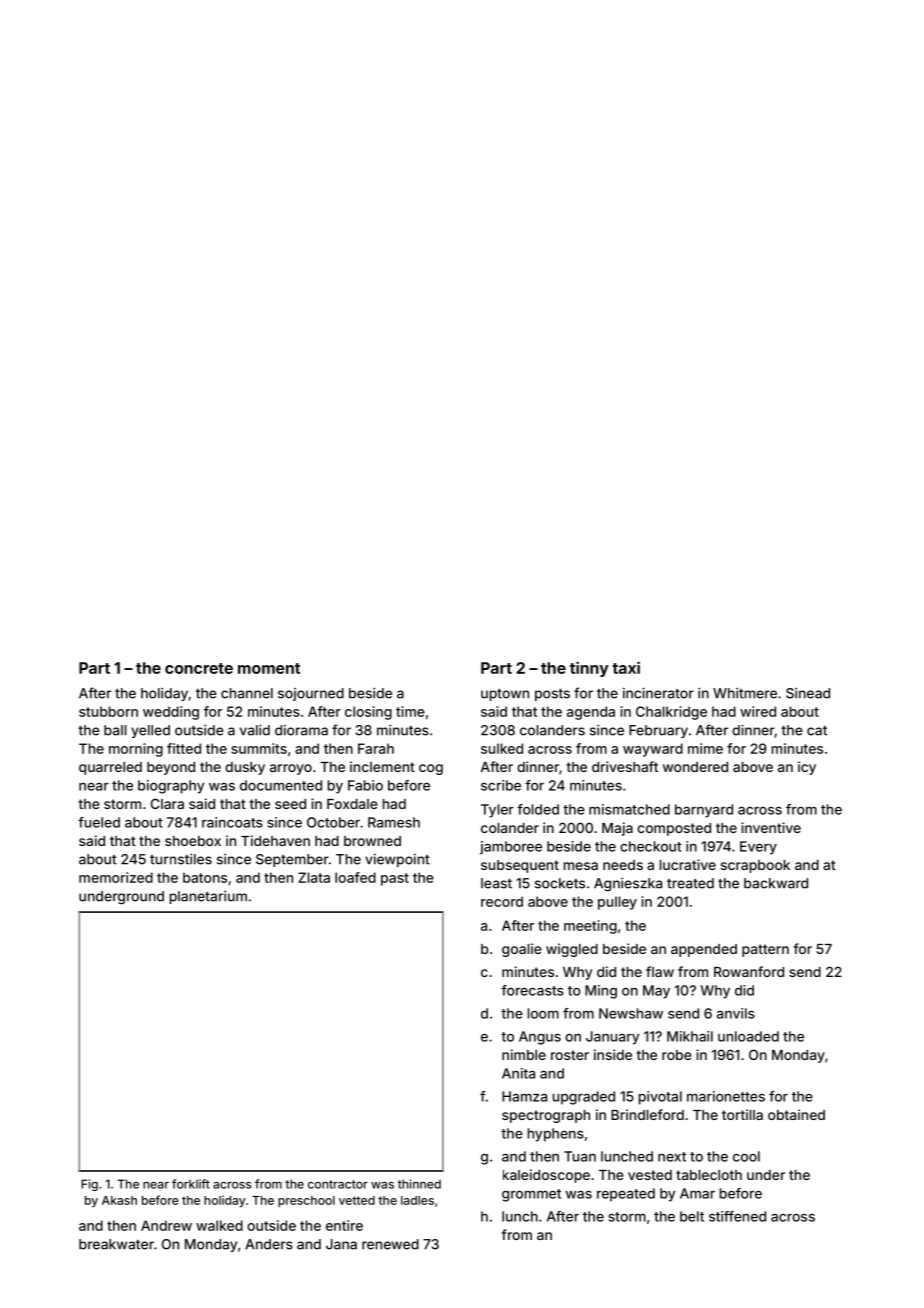 The image size is (924, 1308). I want to click on Fig, so click(89, 1185).
